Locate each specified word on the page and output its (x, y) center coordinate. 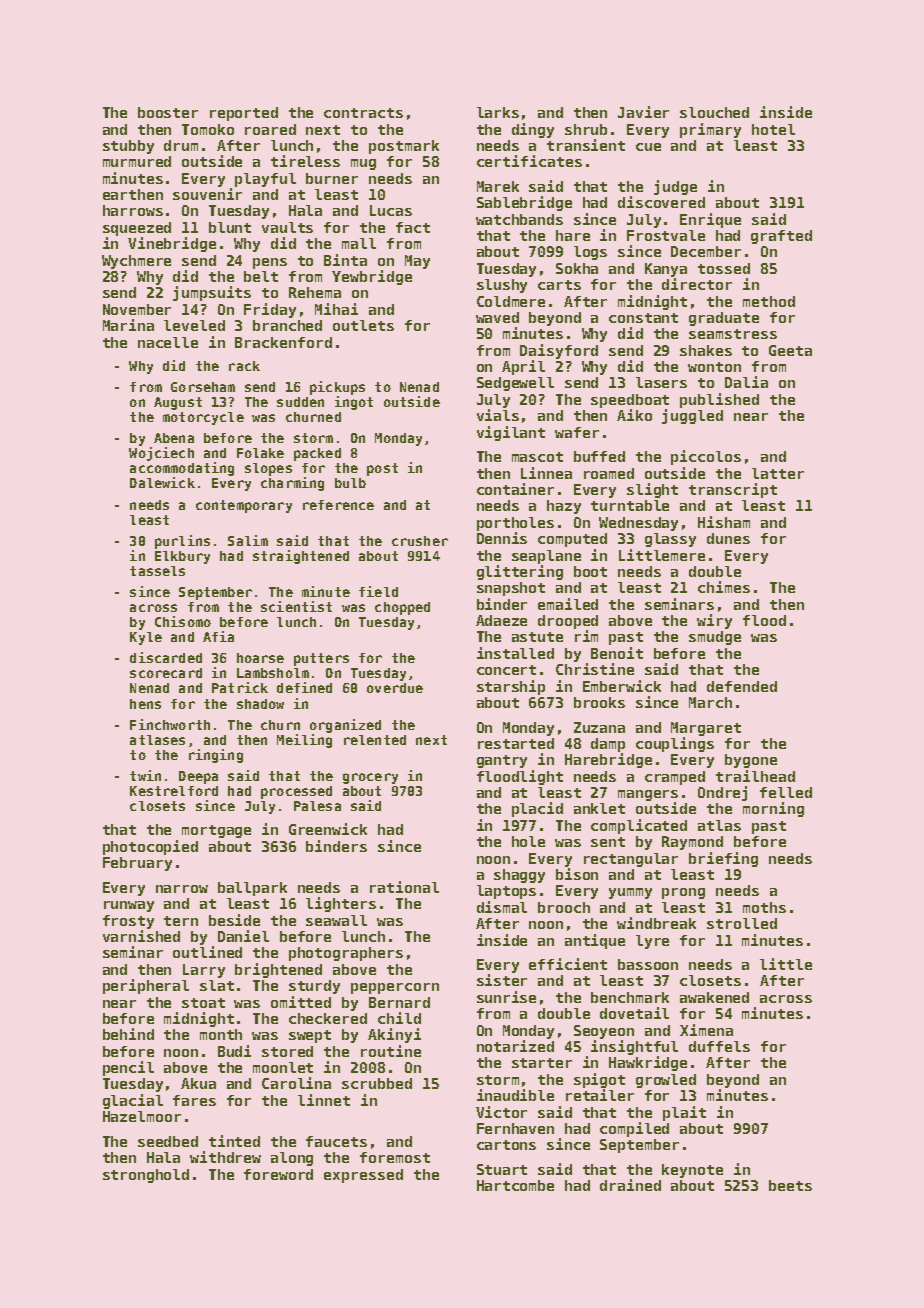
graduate (724, 319)
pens (270, 263)
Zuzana (599, 727)
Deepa (198, 777)
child (399, 1018)
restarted (516, 743)
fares (194, 1100)
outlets (363, 325)
